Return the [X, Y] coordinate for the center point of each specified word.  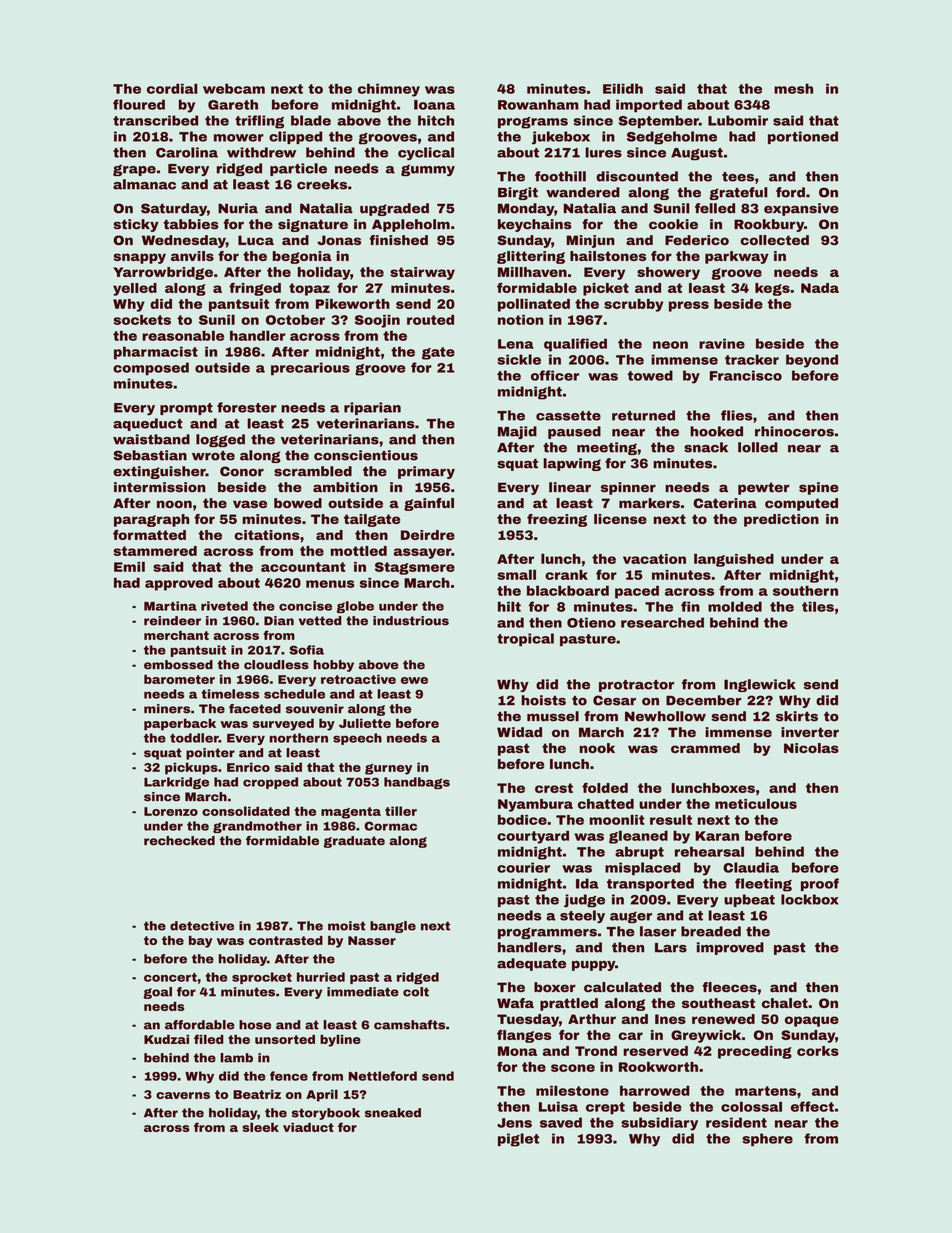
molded [735, 606]
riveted [224, 606]
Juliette [365, 723]
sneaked [393, 1113]
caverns [183, 1095]
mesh [793, 88]
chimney [389, 90]
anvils [192, 256]
